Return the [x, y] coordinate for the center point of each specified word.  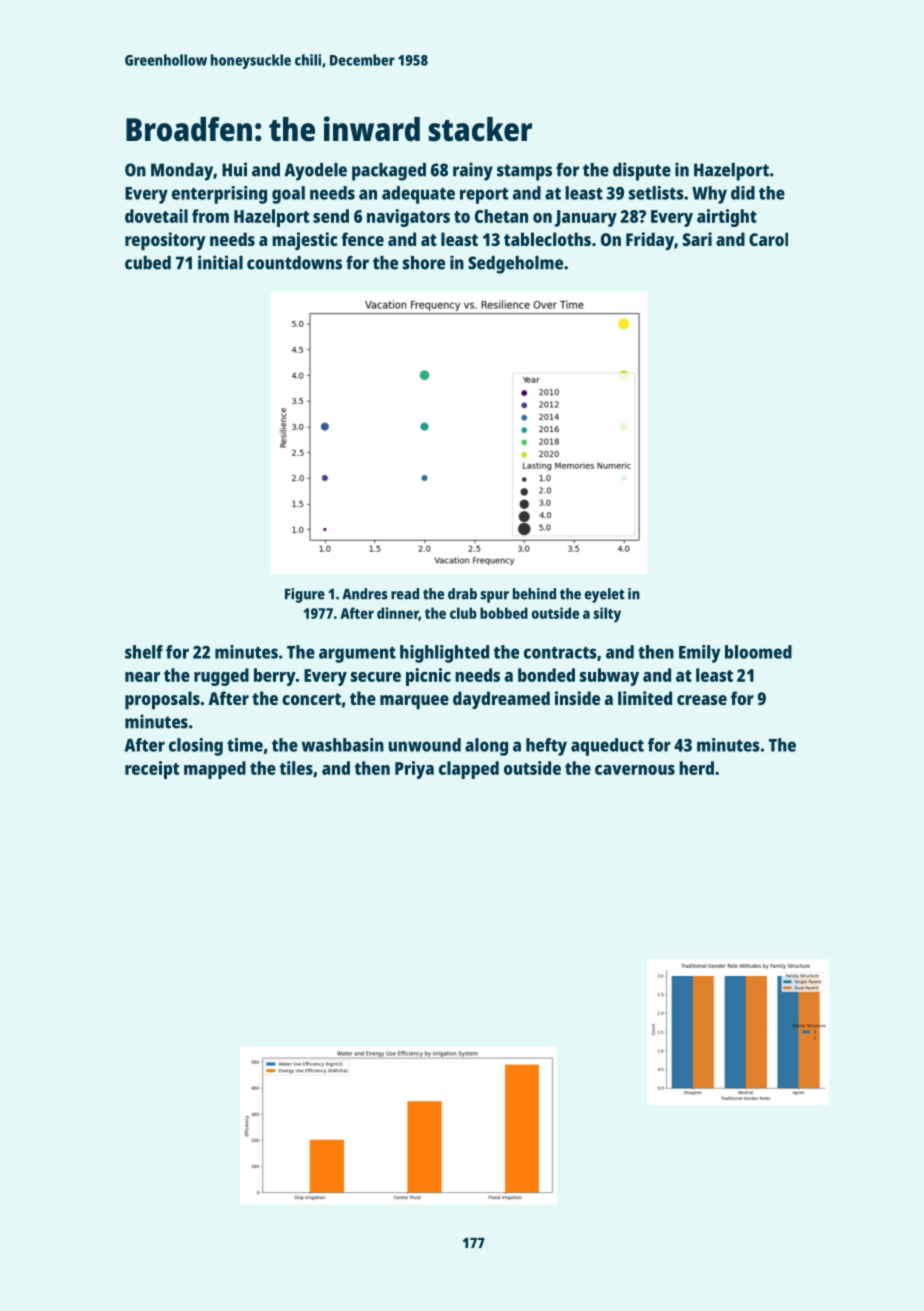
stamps [524, 172]
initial [220, 262]
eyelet [605, 595]
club [463, 613]
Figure [305, 595]
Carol [768, 239]
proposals [162, 700]
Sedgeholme [515, 265]
